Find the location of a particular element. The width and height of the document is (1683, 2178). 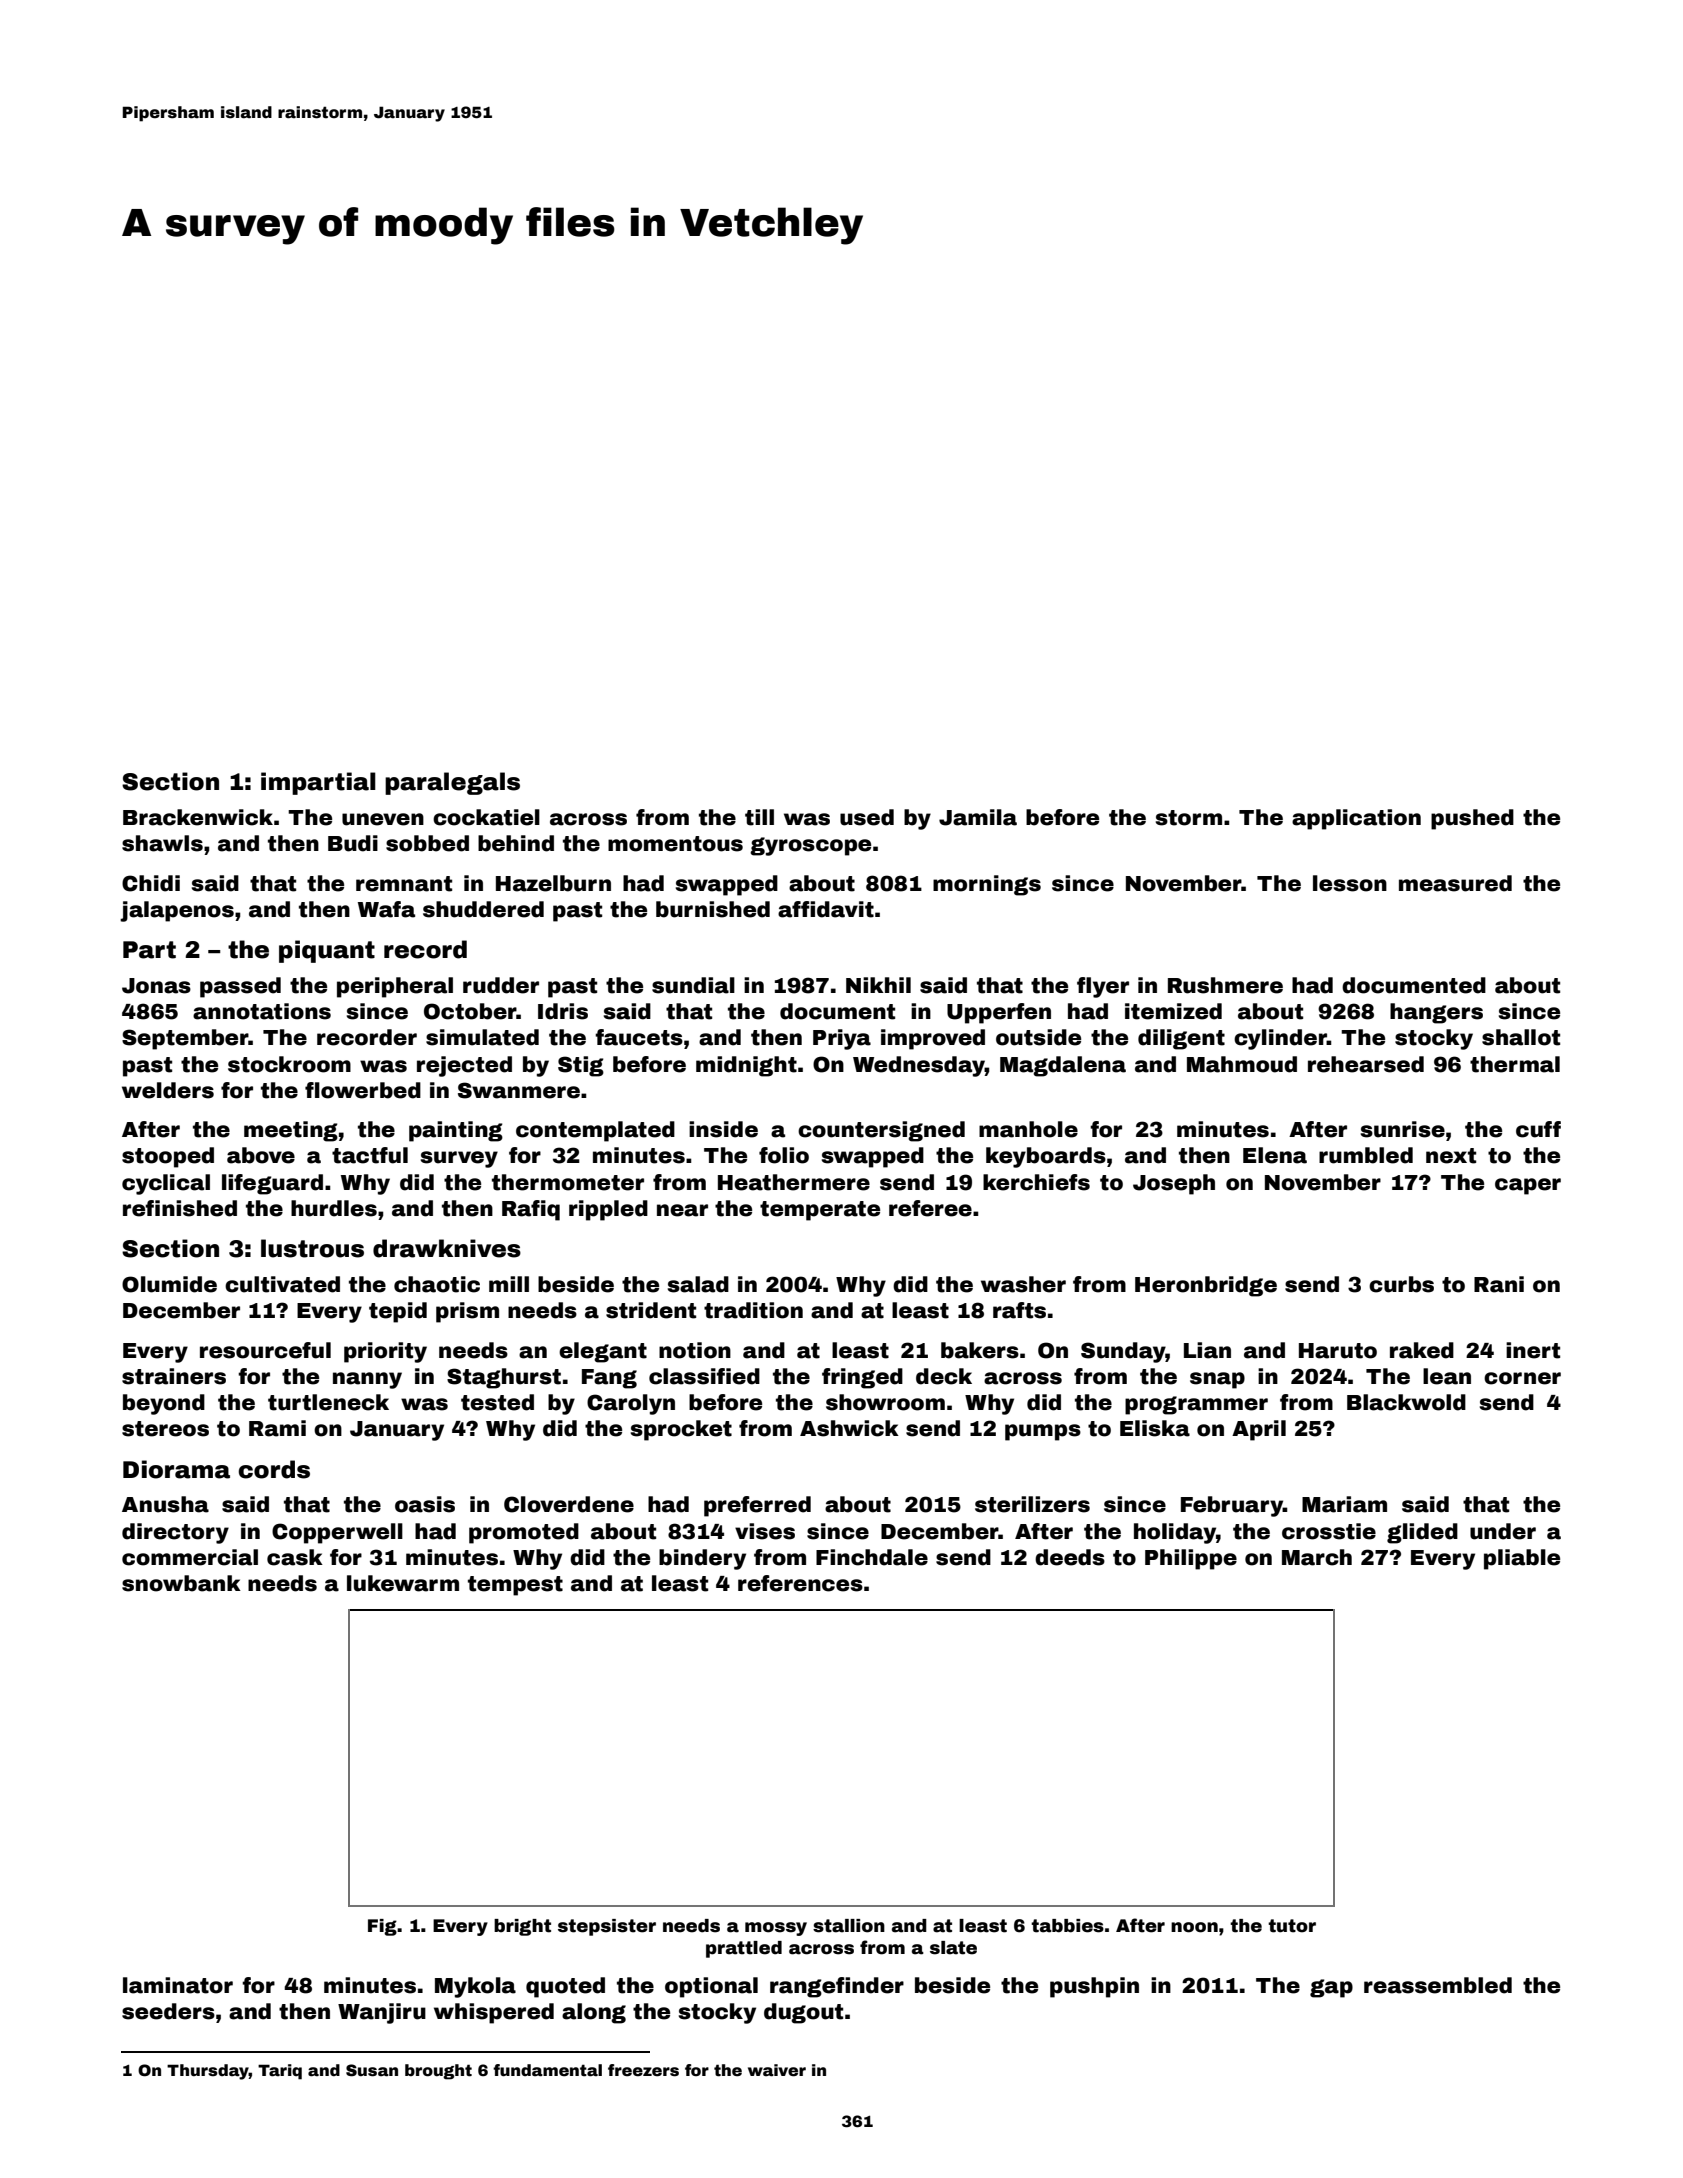

pushed is located at coordinates (1472, 819).
